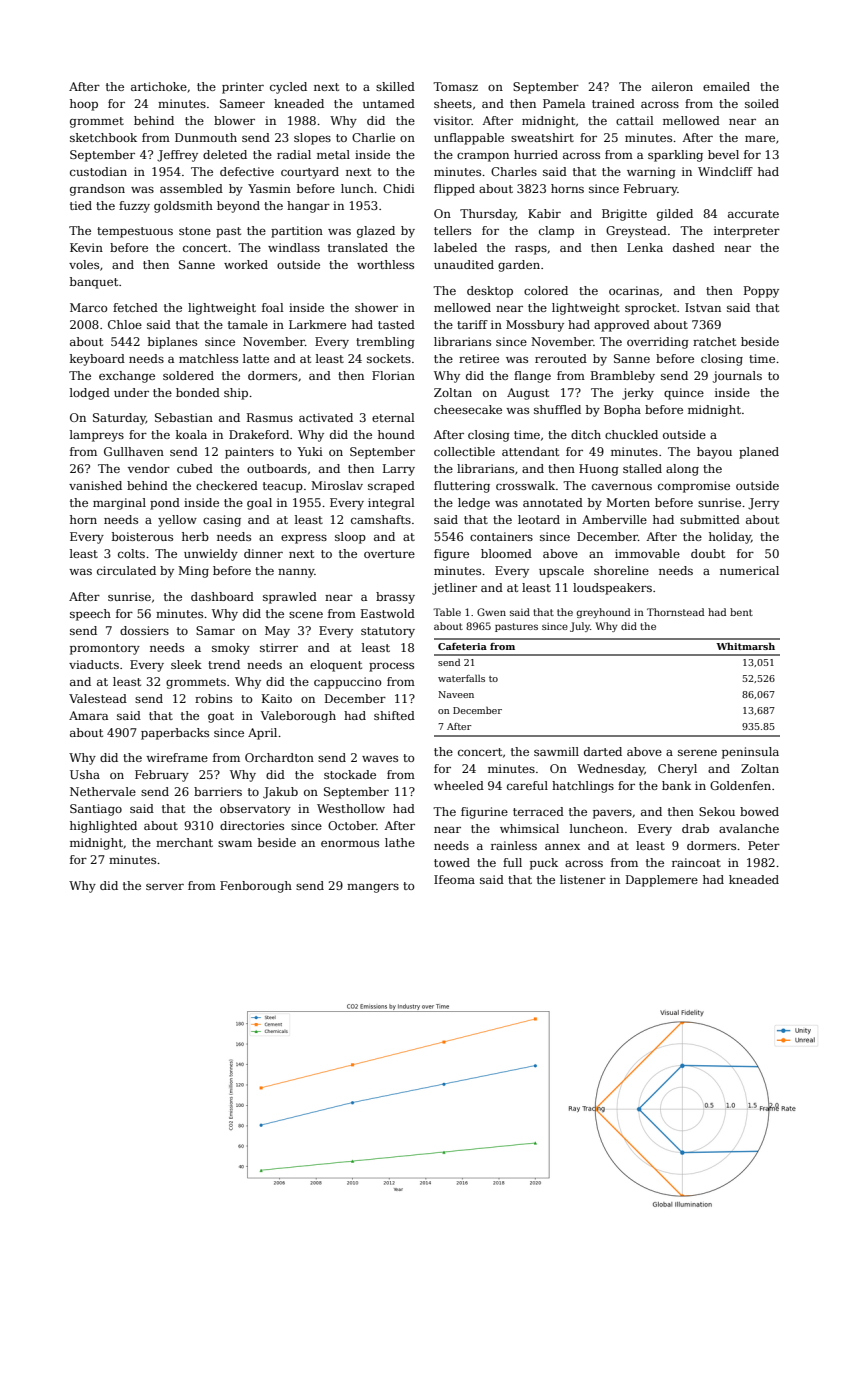 The image size is (849, 1400). Describe the element at coordinates (373, 888) in the page. I see `mangers` at that location.
